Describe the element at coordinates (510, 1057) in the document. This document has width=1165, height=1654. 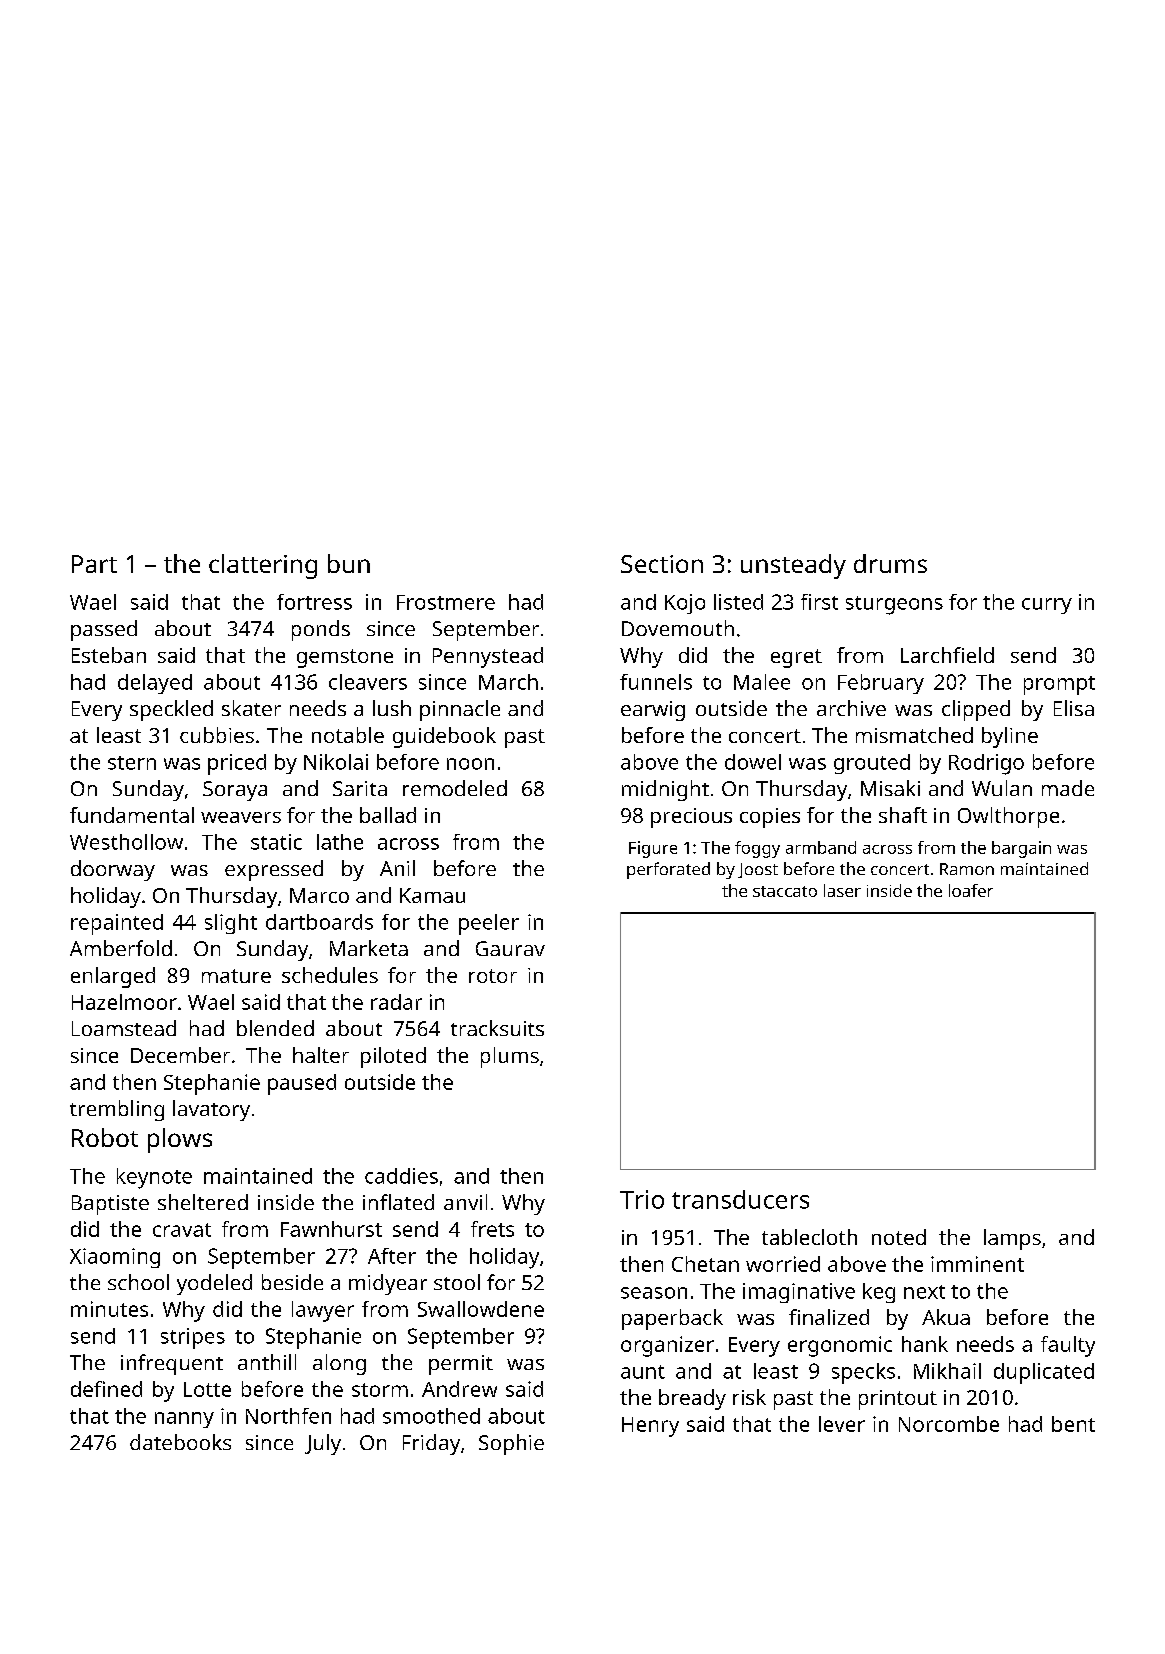
I see `plums` at that location.
